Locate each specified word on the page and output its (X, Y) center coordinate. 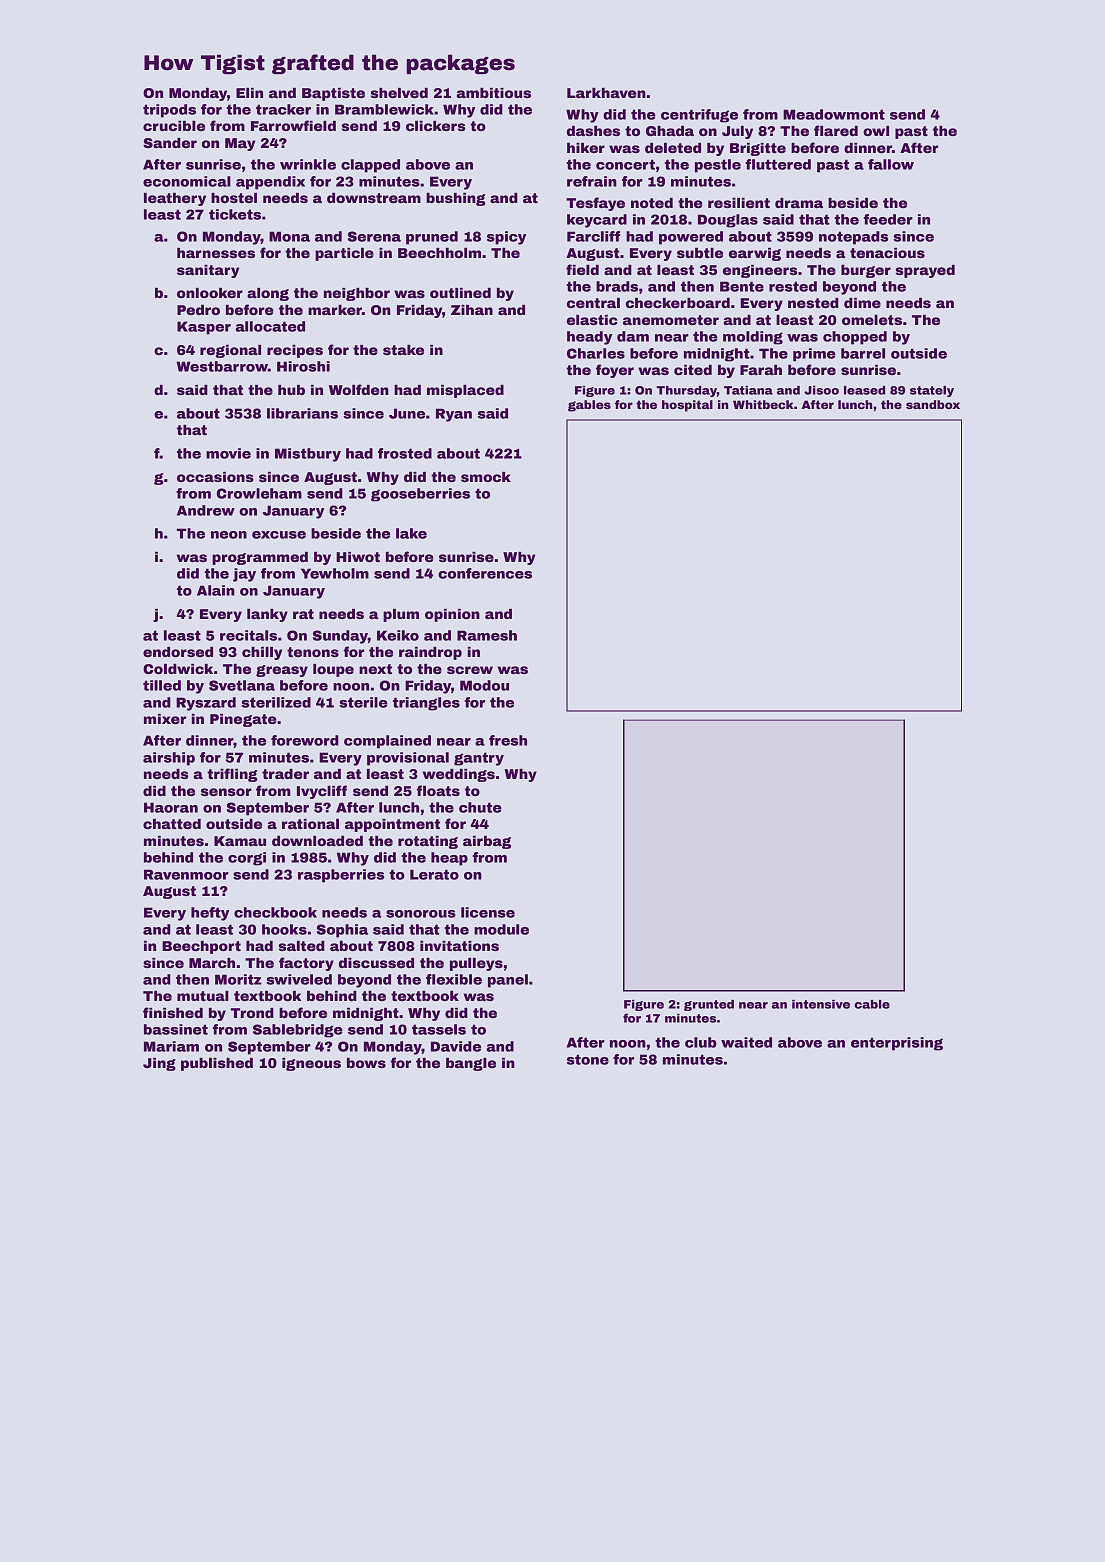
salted (302, 946)
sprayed (925, 271)
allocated (270, 326)
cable (872, 1004)
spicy (506, 238)
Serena (374, 236)
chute (480, 807)
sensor (226, 792)
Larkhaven (606, 93)
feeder (888, 219)
